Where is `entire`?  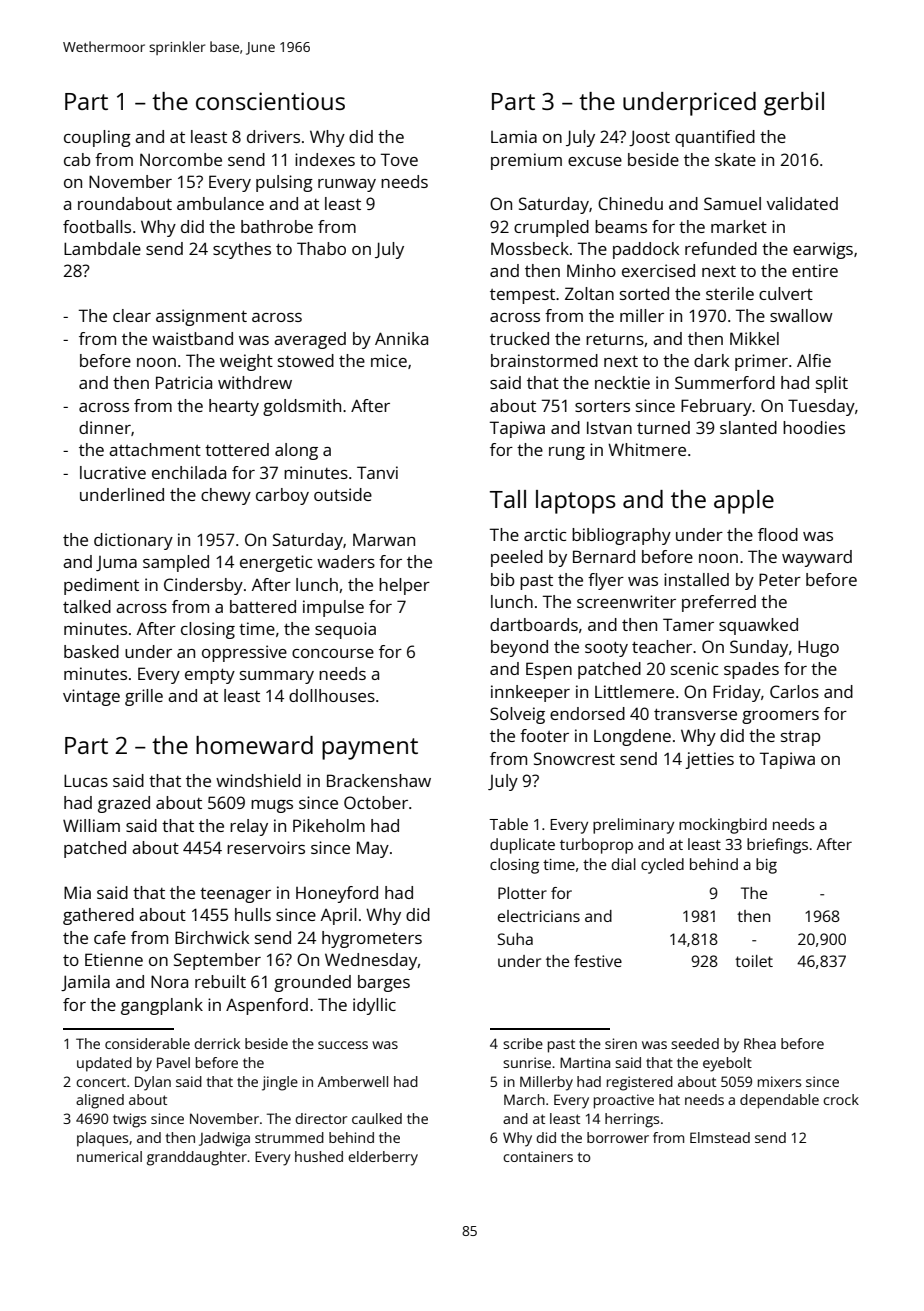 entire is located at coordinates (815, 270).
